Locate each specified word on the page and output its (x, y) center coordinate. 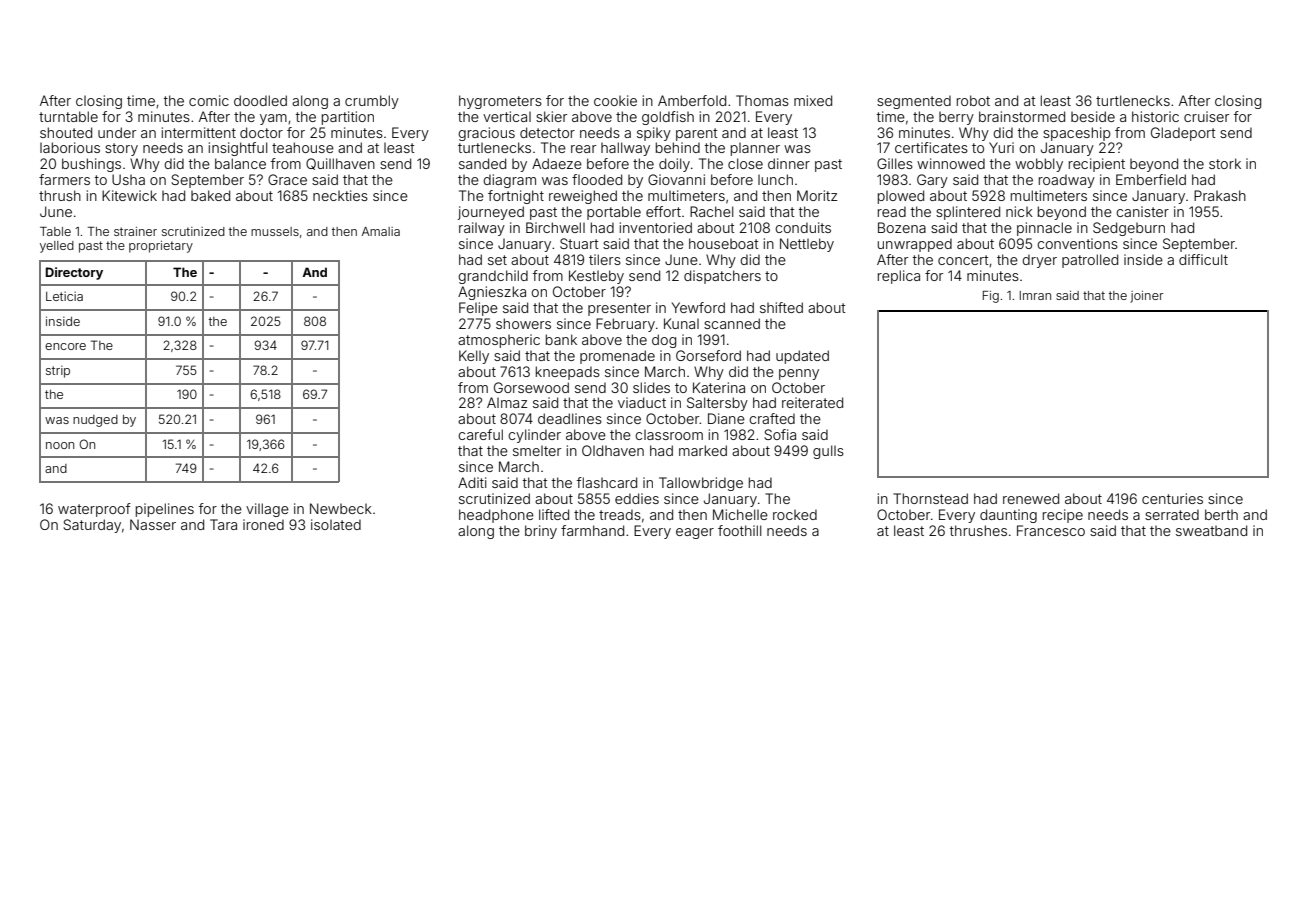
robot (973, 100)
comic (209, 100)
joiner (1147, 297)
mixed (813, 100)
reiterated (812, 402)
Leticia (64, 296)
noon (60, 445)
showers (523, 323)
